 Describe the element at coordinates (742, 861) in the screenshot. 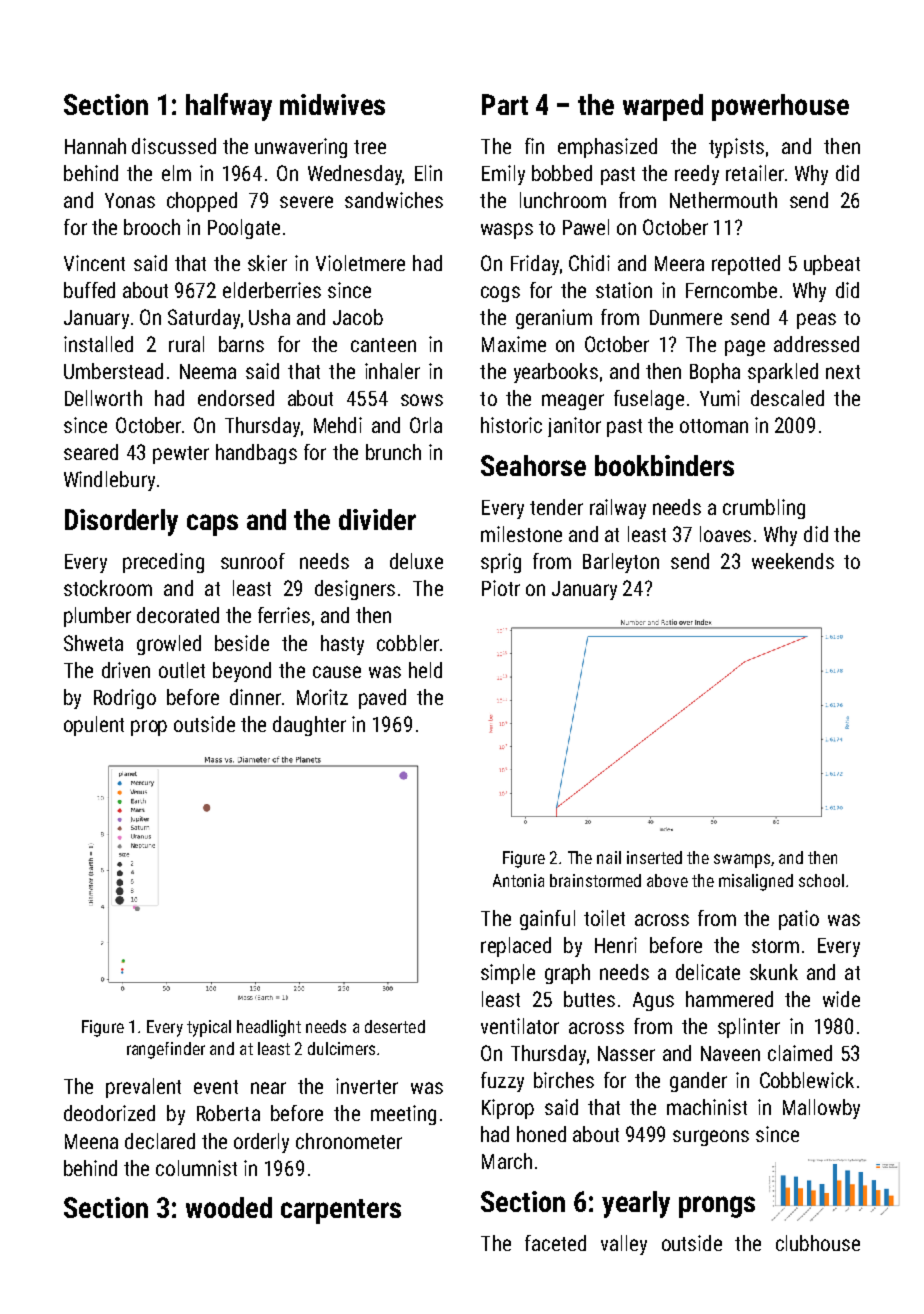

I see `swamps` at that location.
